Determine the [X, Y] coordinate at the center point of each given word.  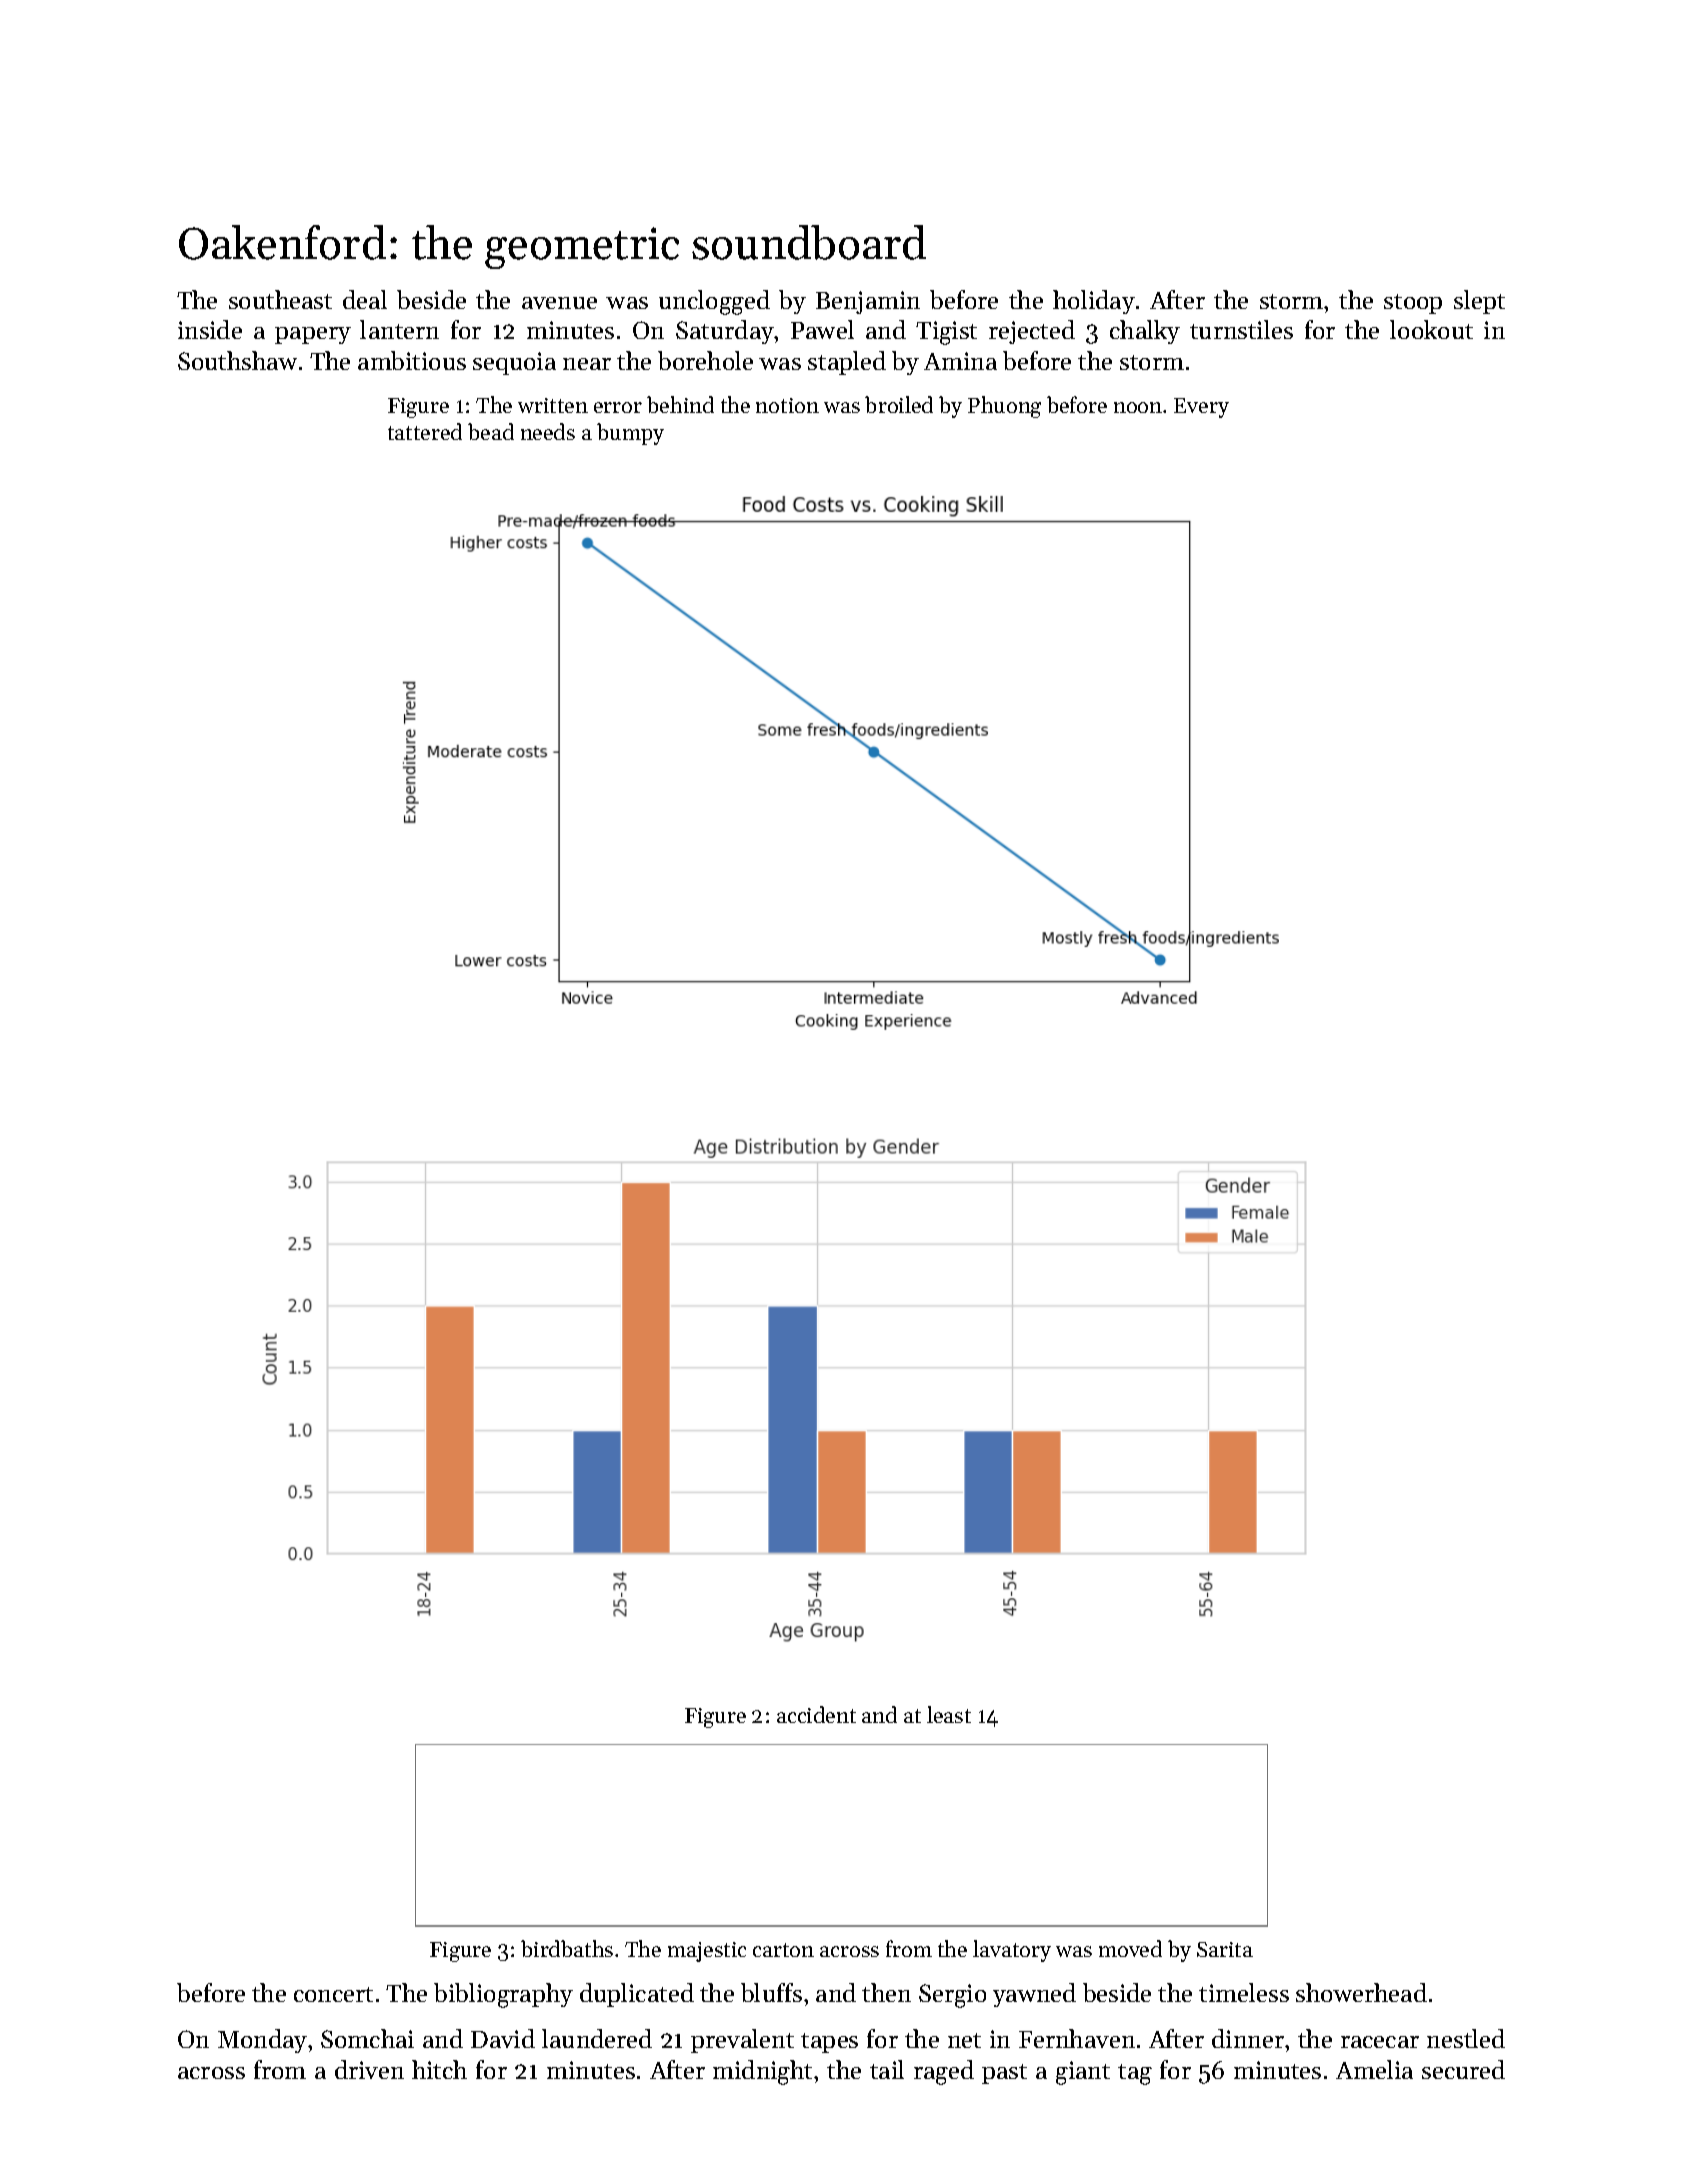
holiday [1094, 302]
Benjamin [868, 302]
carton [783, 1950]
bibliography [503, 1995]
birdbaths [567, 1948]
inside [210, 329]
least [949, 1714]
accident [816, 1714]
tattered [425, 431]
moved [1130, 1948]
